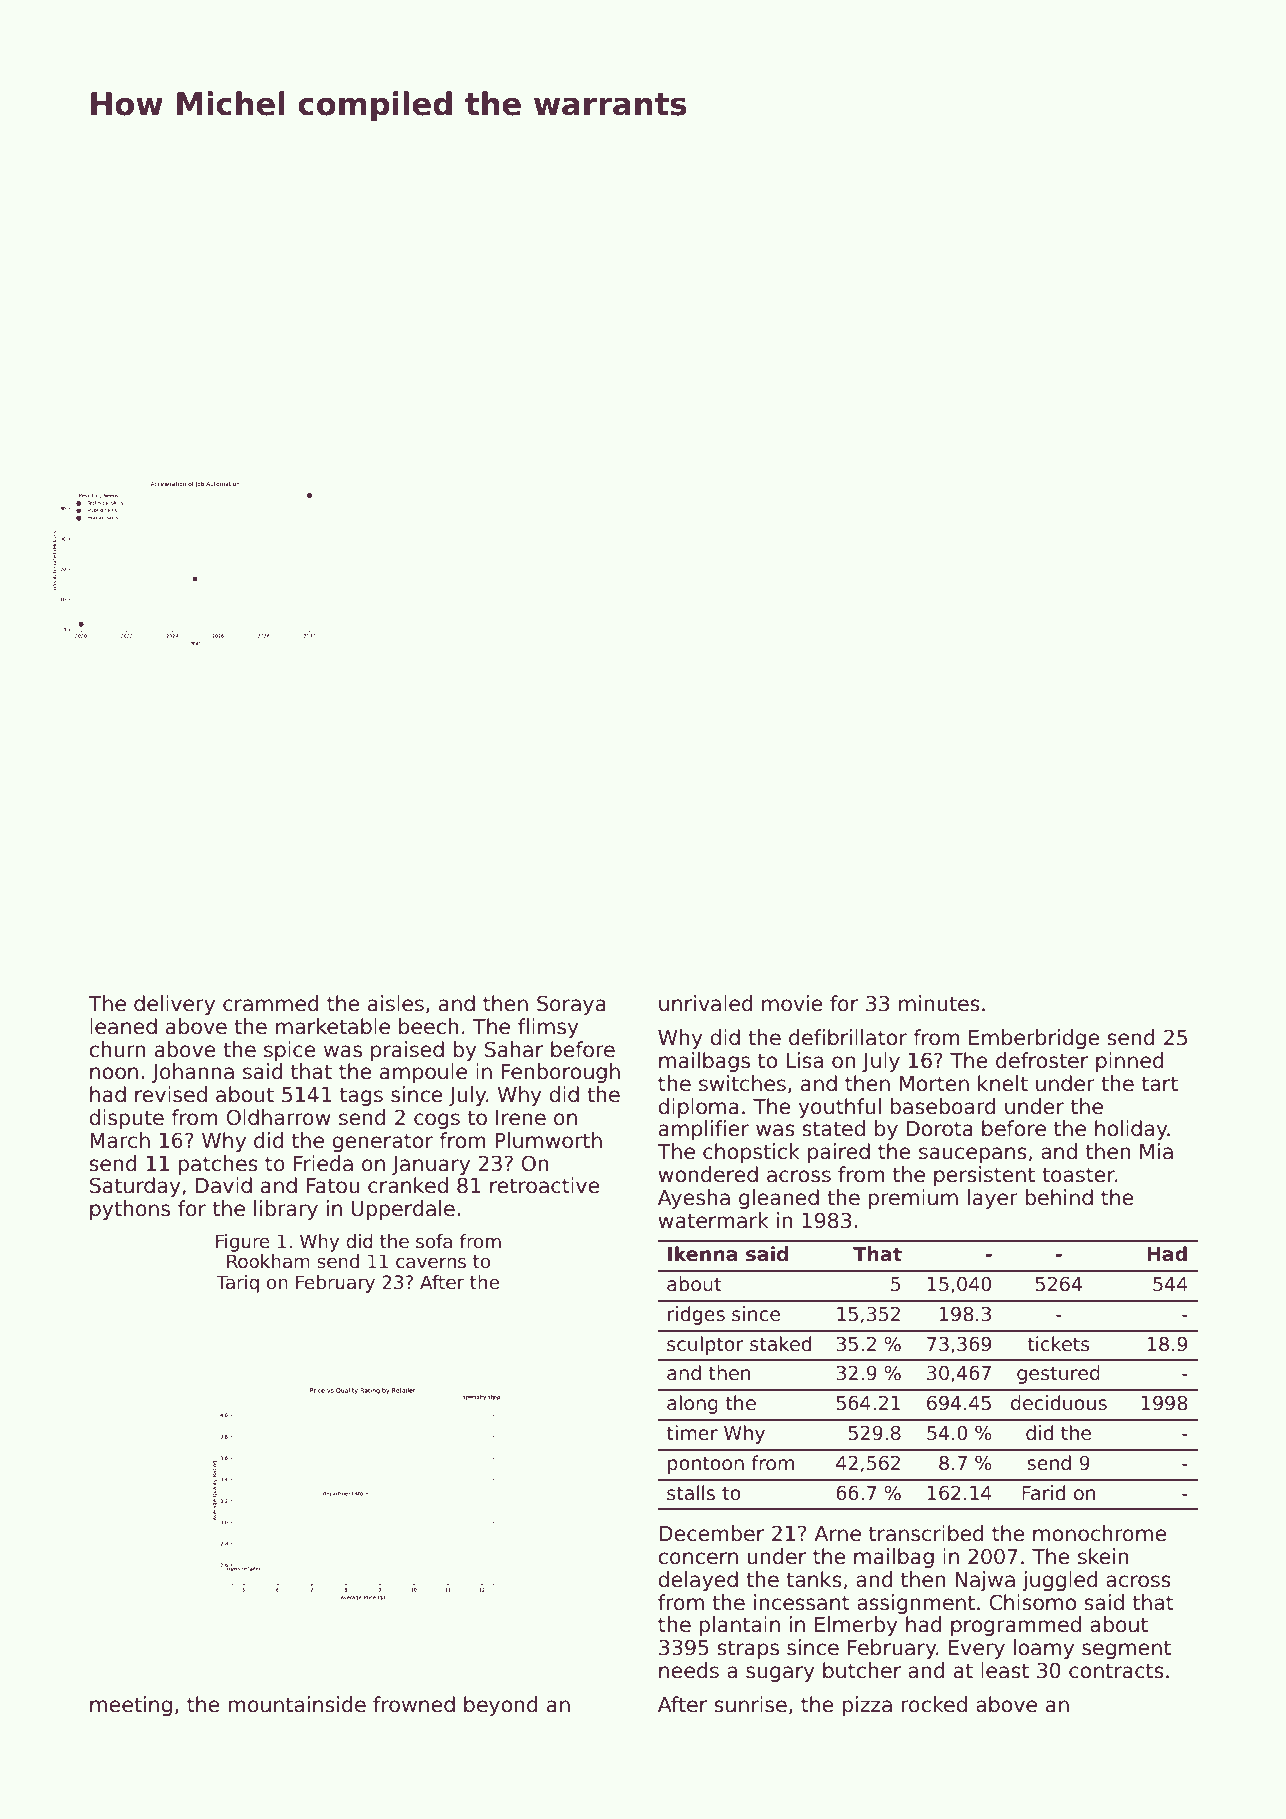  What do you see at coordinates (218, 1165) in the document?
I see `patches` at bounding box center [218, 1165].
